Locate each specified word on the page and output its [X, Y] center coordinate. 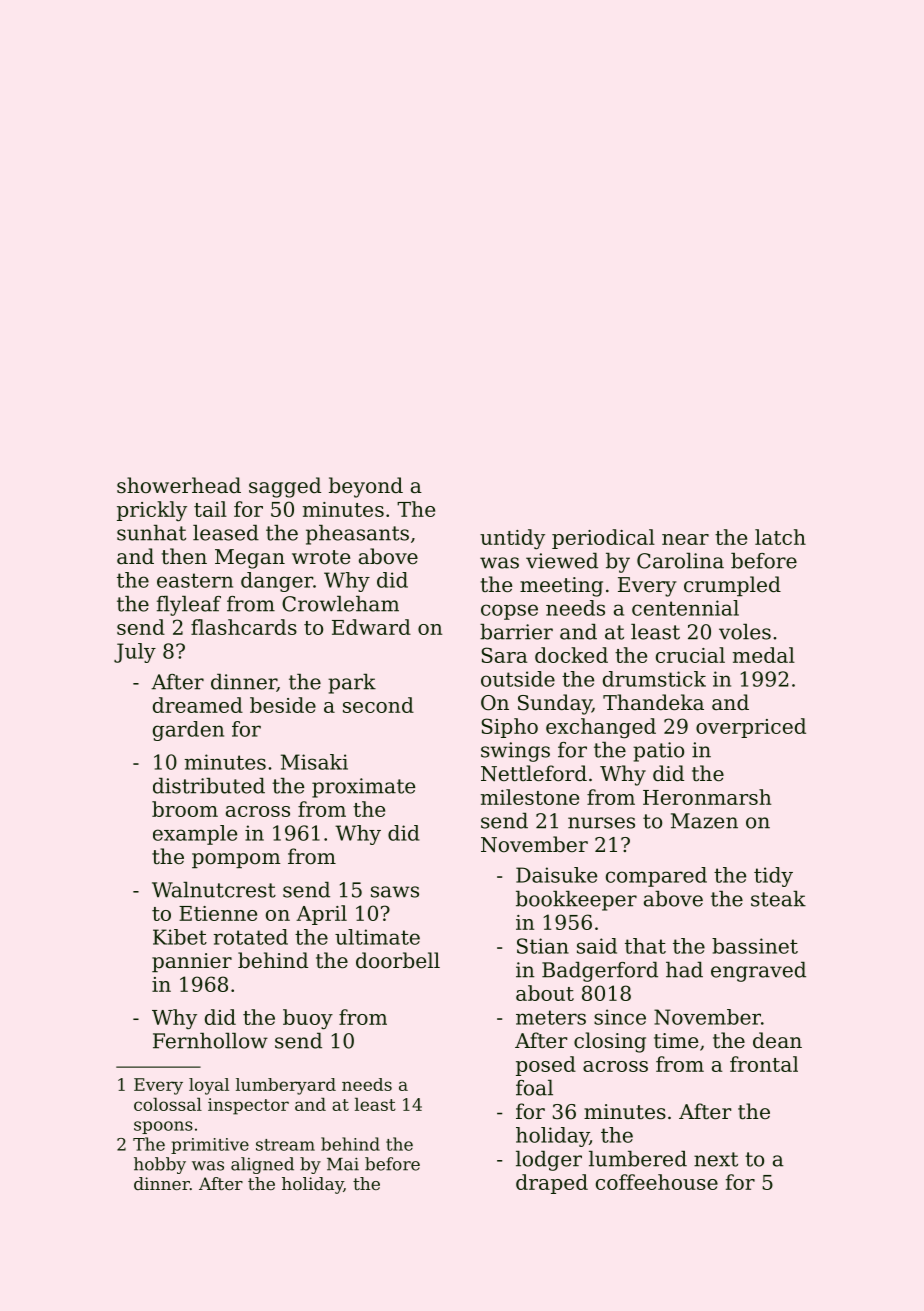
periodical [603, 539]
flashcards [244, 627]
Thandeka [653, 702]
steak [778, 899]
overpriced [751, 728]
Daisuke [556, 875]
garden [188, 731]
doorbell [398, 960]
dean [777, 1040]
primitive [210, 1146]
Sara [504, 655]
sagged [285, 487]
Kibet [180, 937]
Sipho [509, 728]
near [685, 539]
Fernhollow [210, 1041]
